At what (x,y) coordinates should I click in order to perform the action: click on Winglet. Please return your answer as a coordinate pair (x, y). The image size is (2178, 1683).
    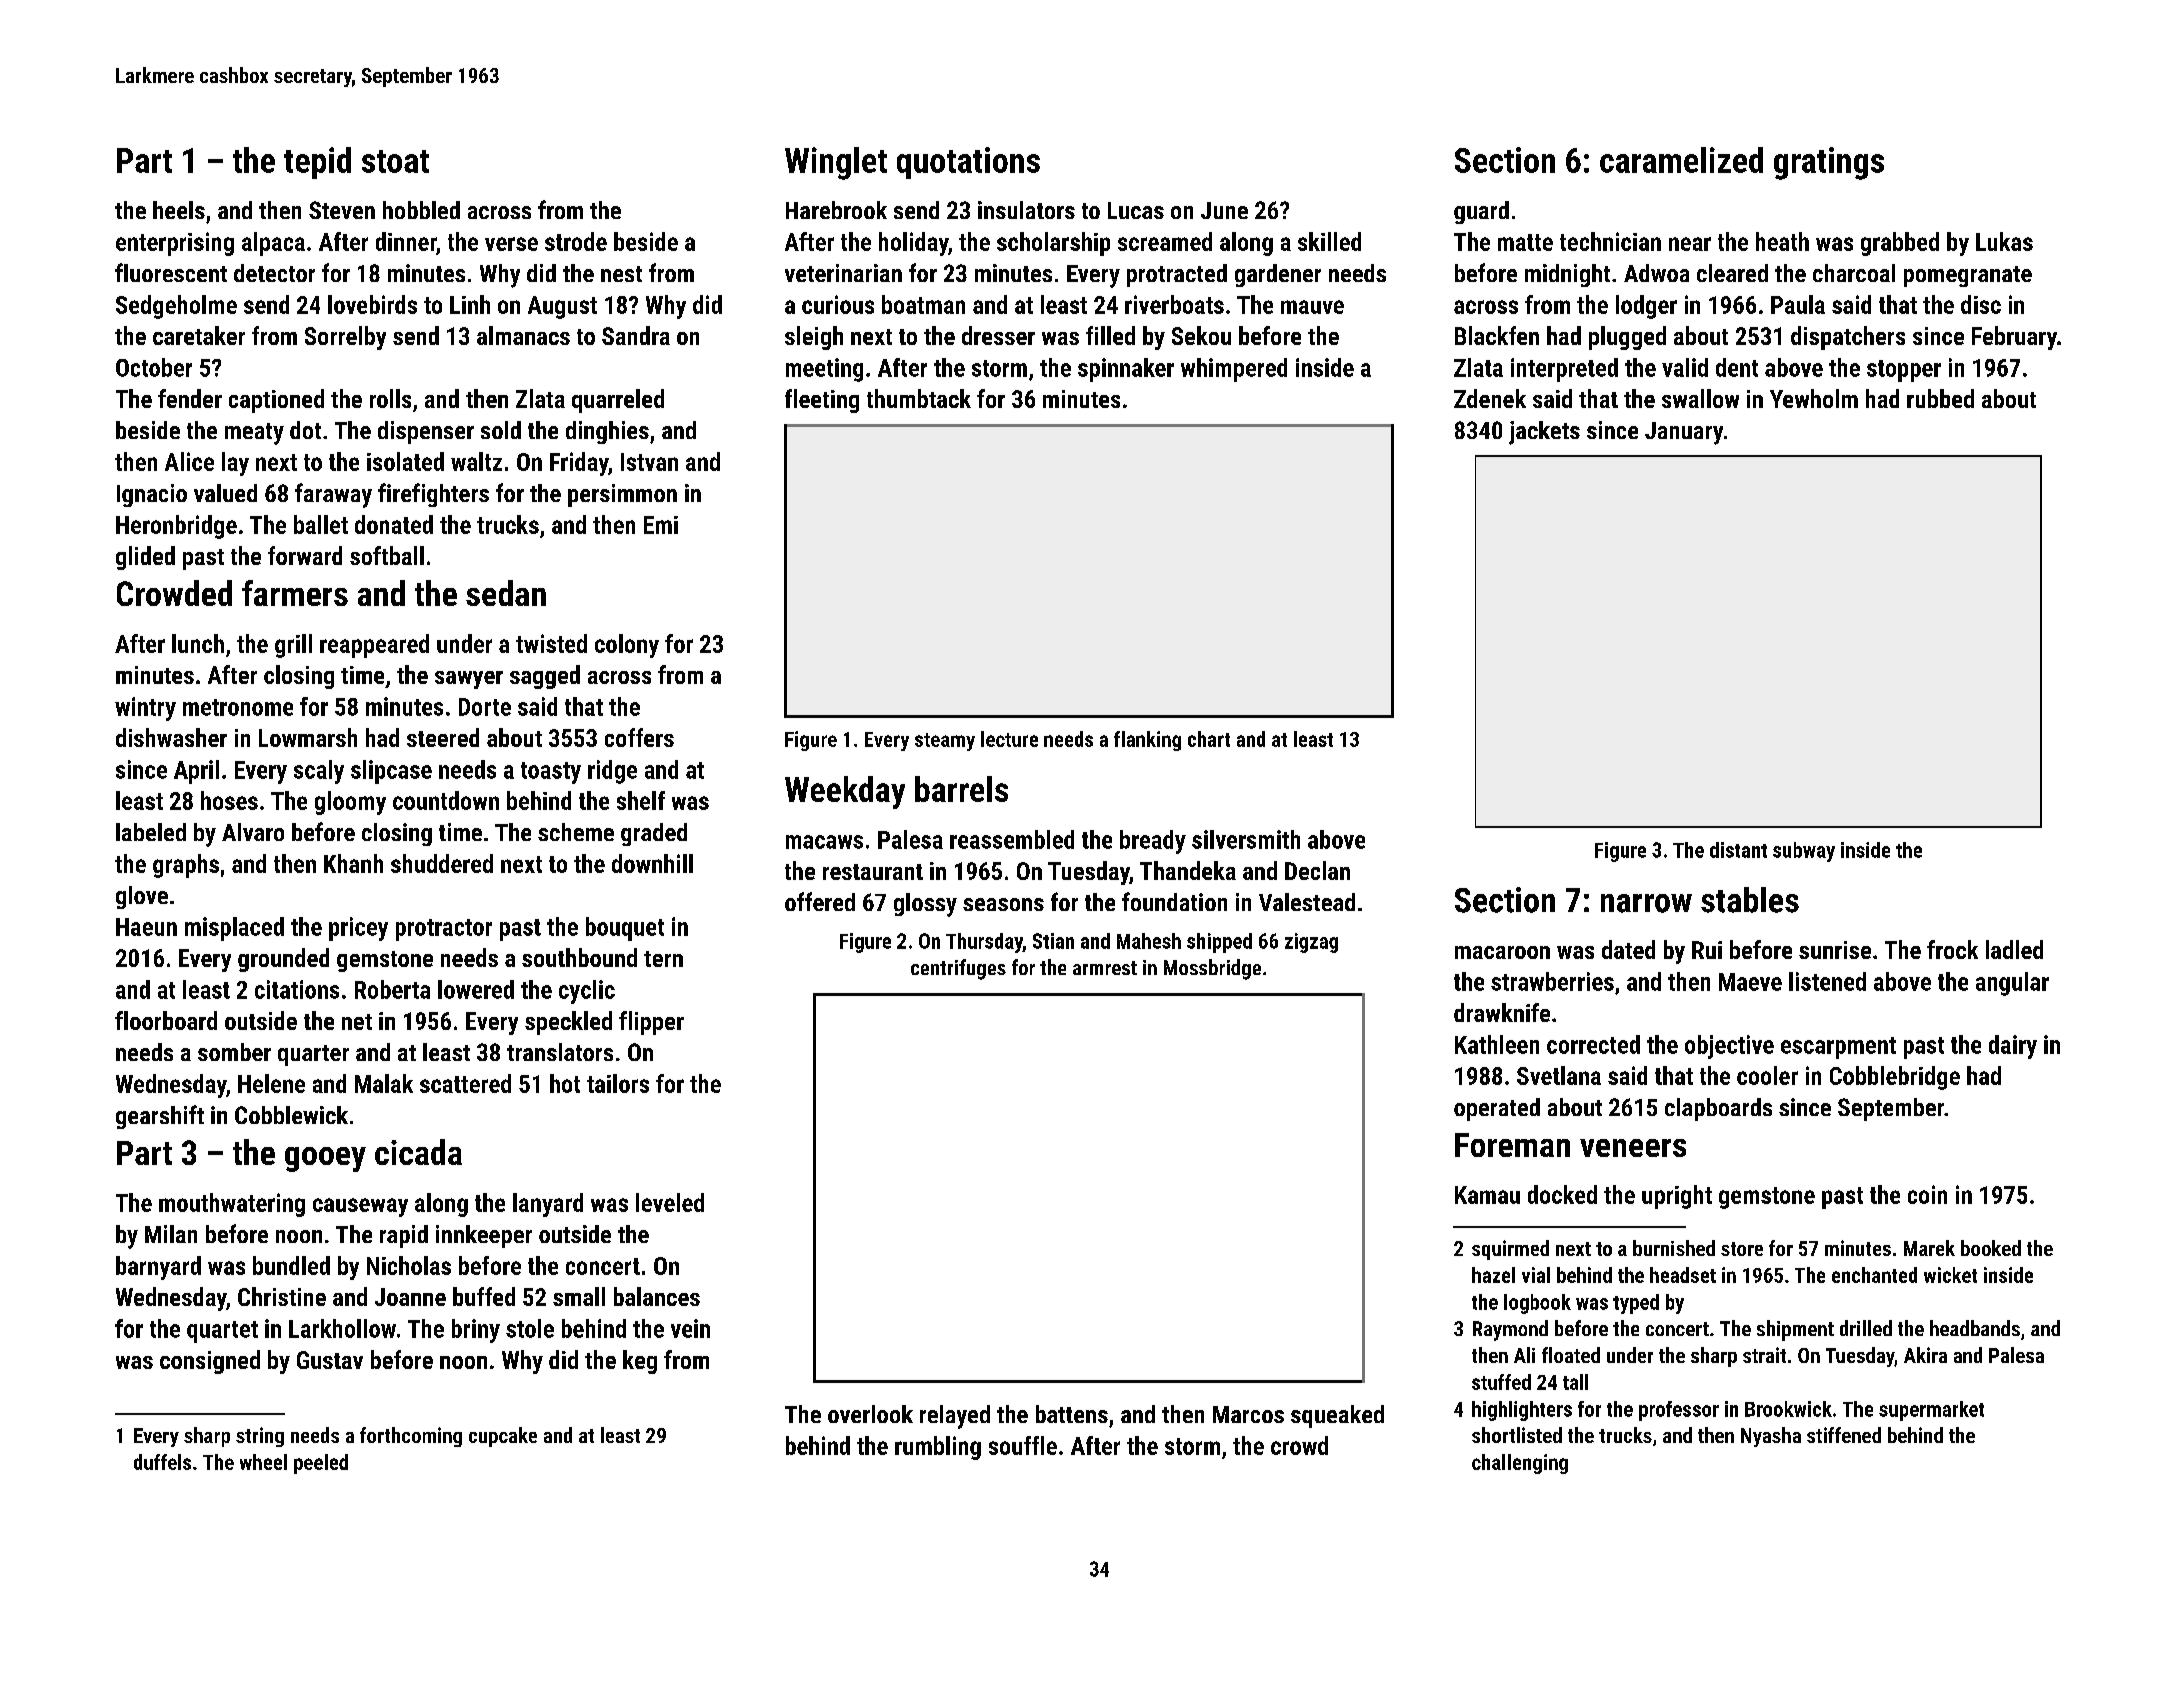
    Looking at the image, I should click on (836, 163).
